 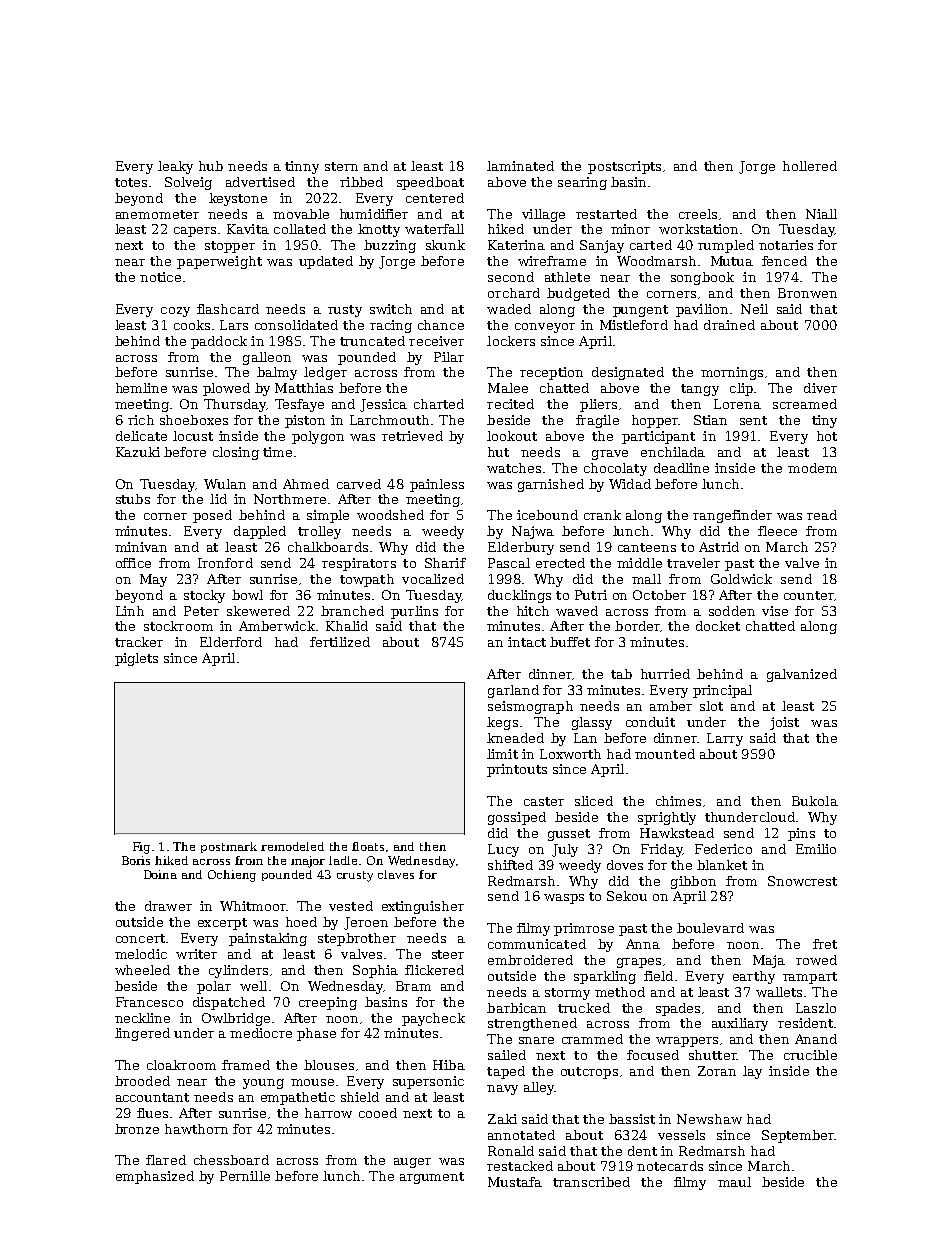 What do you see at coordinates (732, 516) in the screenshot?
I see `rangefinder` at bounding box center [732, 516].
